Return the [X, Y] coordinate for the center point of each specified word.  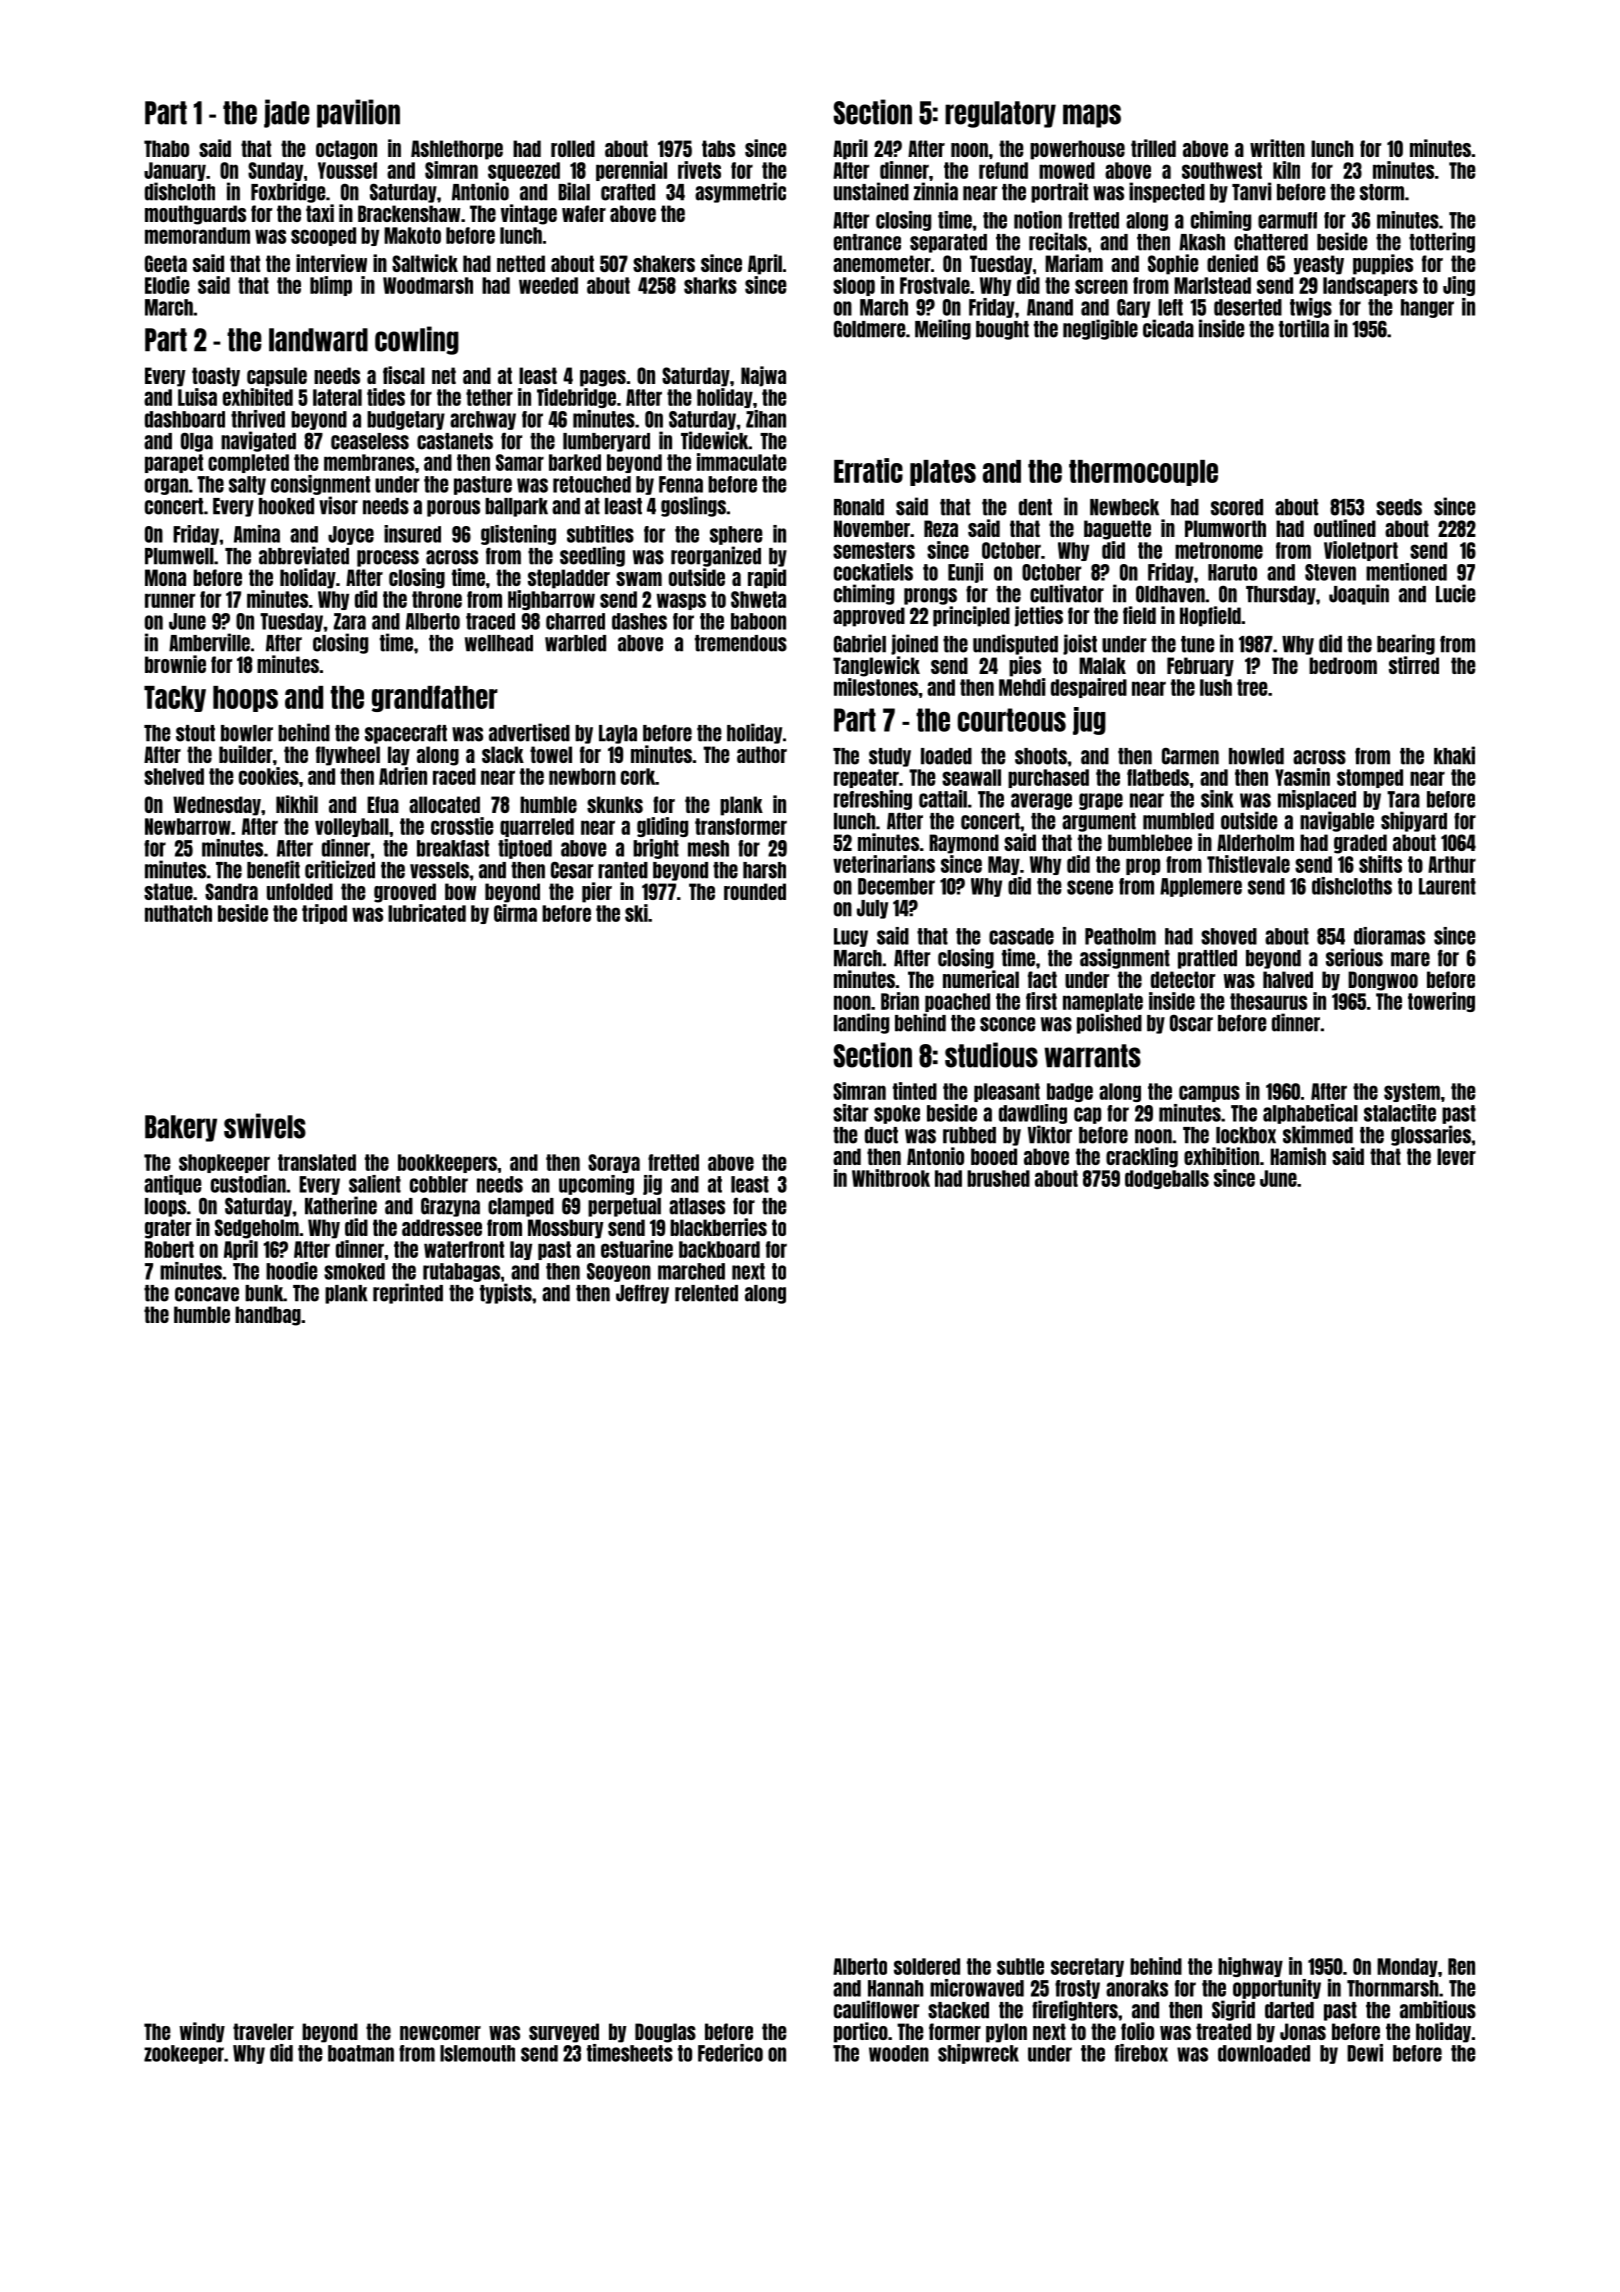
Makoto [412, 235]
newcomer [440, 2033]
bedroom [1343, 665]
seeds [1399, 507]
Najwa [763, 376]
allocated [444, 804]
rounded [755, 891]
